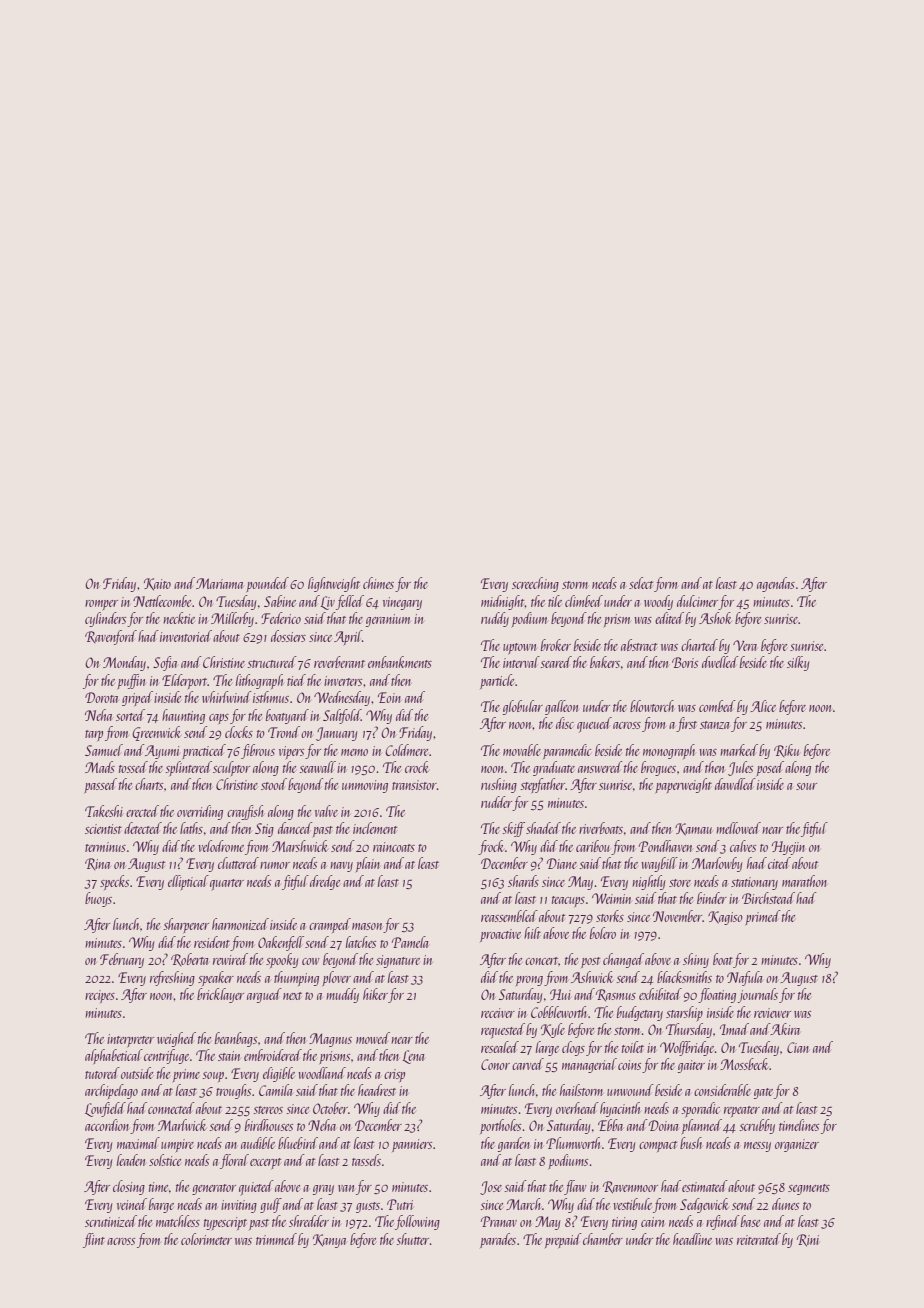  What do you see at coordinates (522, 750) in the screenshot?
I see `movable` at bounding box center [522, 750].
